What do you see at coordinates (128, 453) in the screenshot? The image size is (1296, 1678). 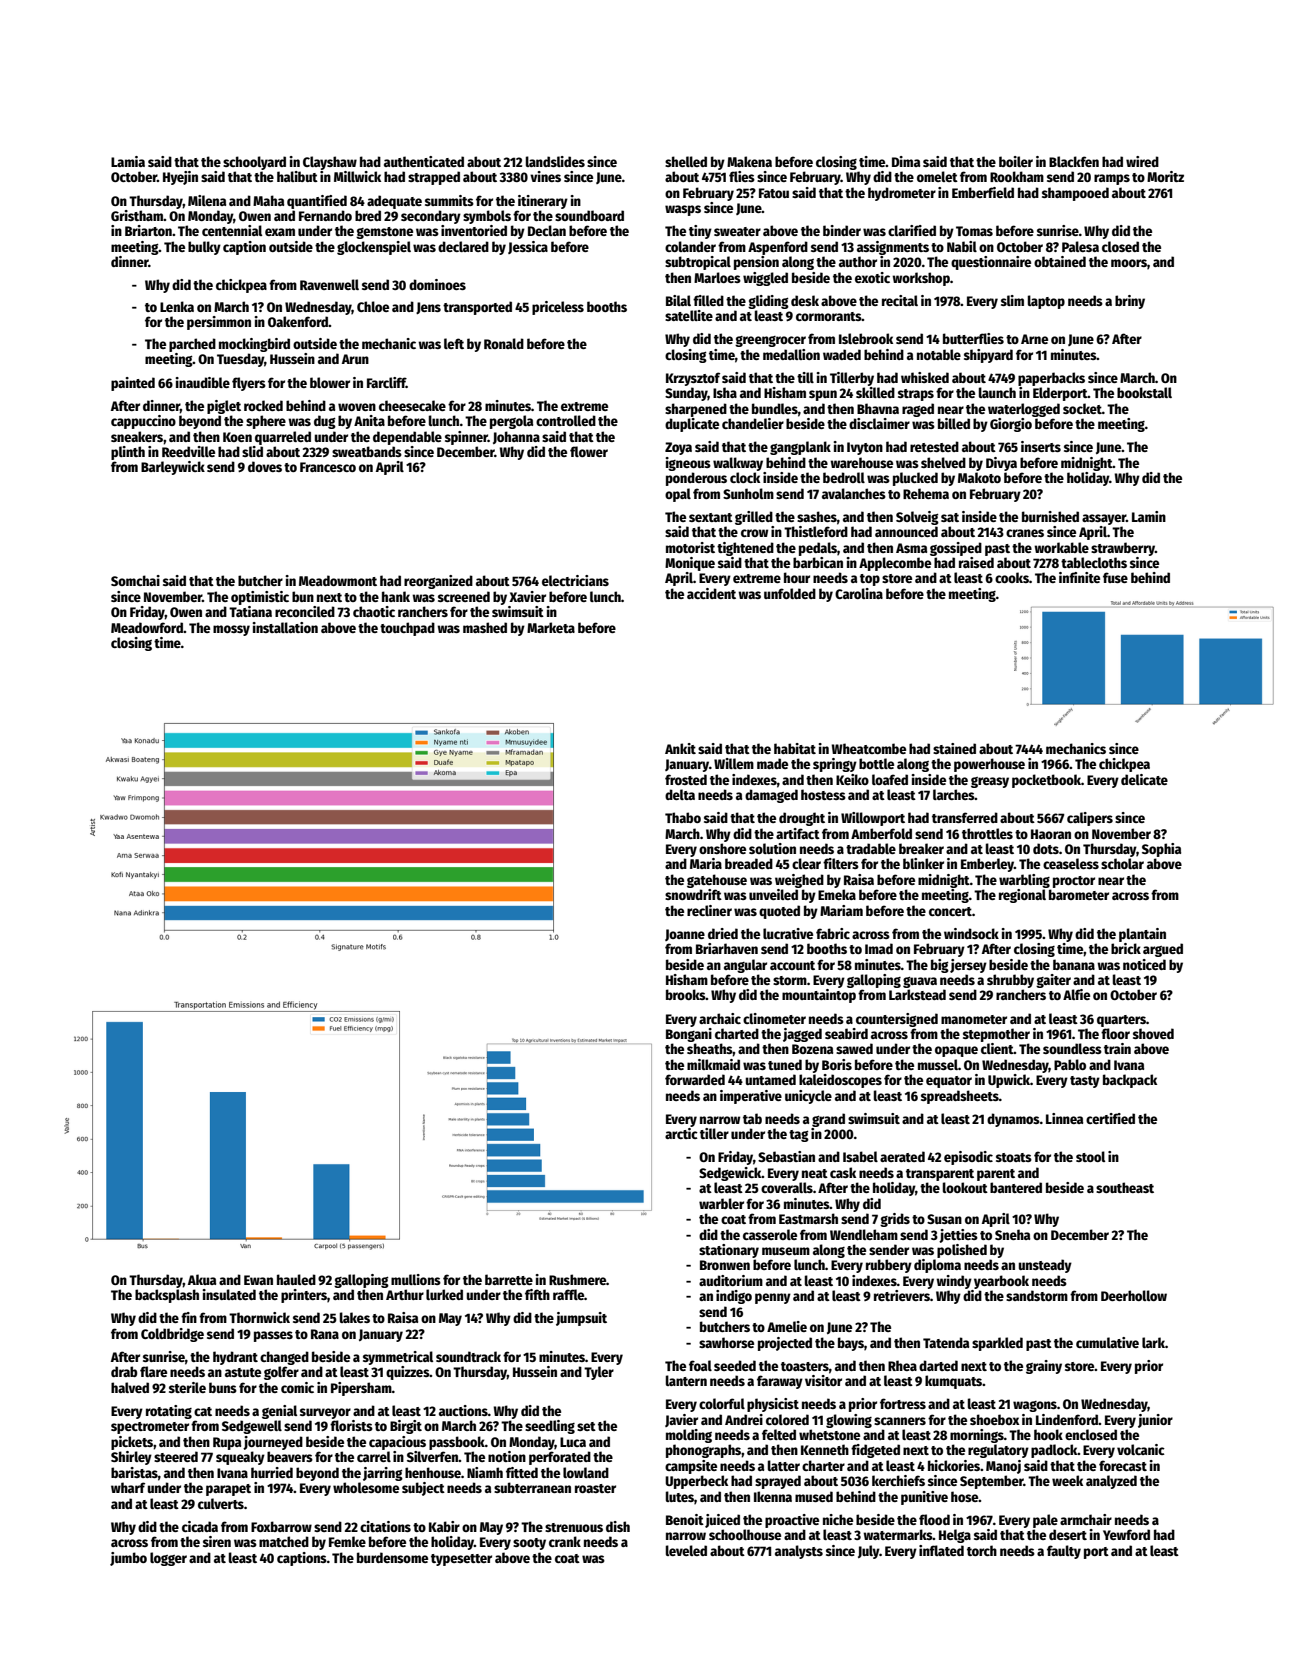 I see `plinth` at bounding box center [128, 453].
